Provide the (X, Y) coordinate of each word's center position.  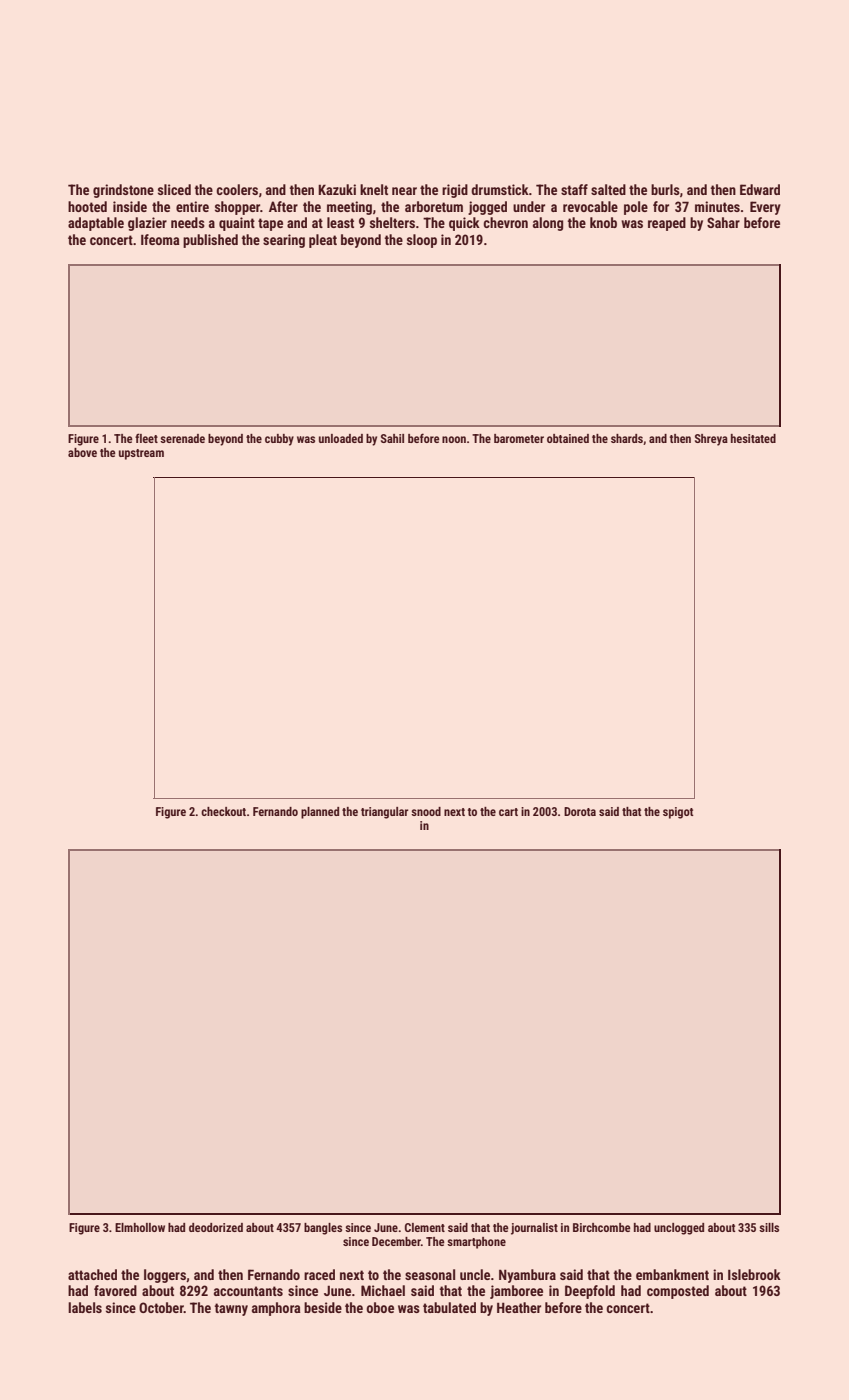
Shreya (711, 440)
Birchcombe (602, 1227)
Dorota (580, 811)
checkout (223, 811)
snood (426, 811)
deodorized (216, 1227)
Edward (760, 189)
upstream (141, 454)
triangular (384, 813)
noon (454, 439)
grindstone (123, 191)
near (404, 191)
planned (320, 813)
